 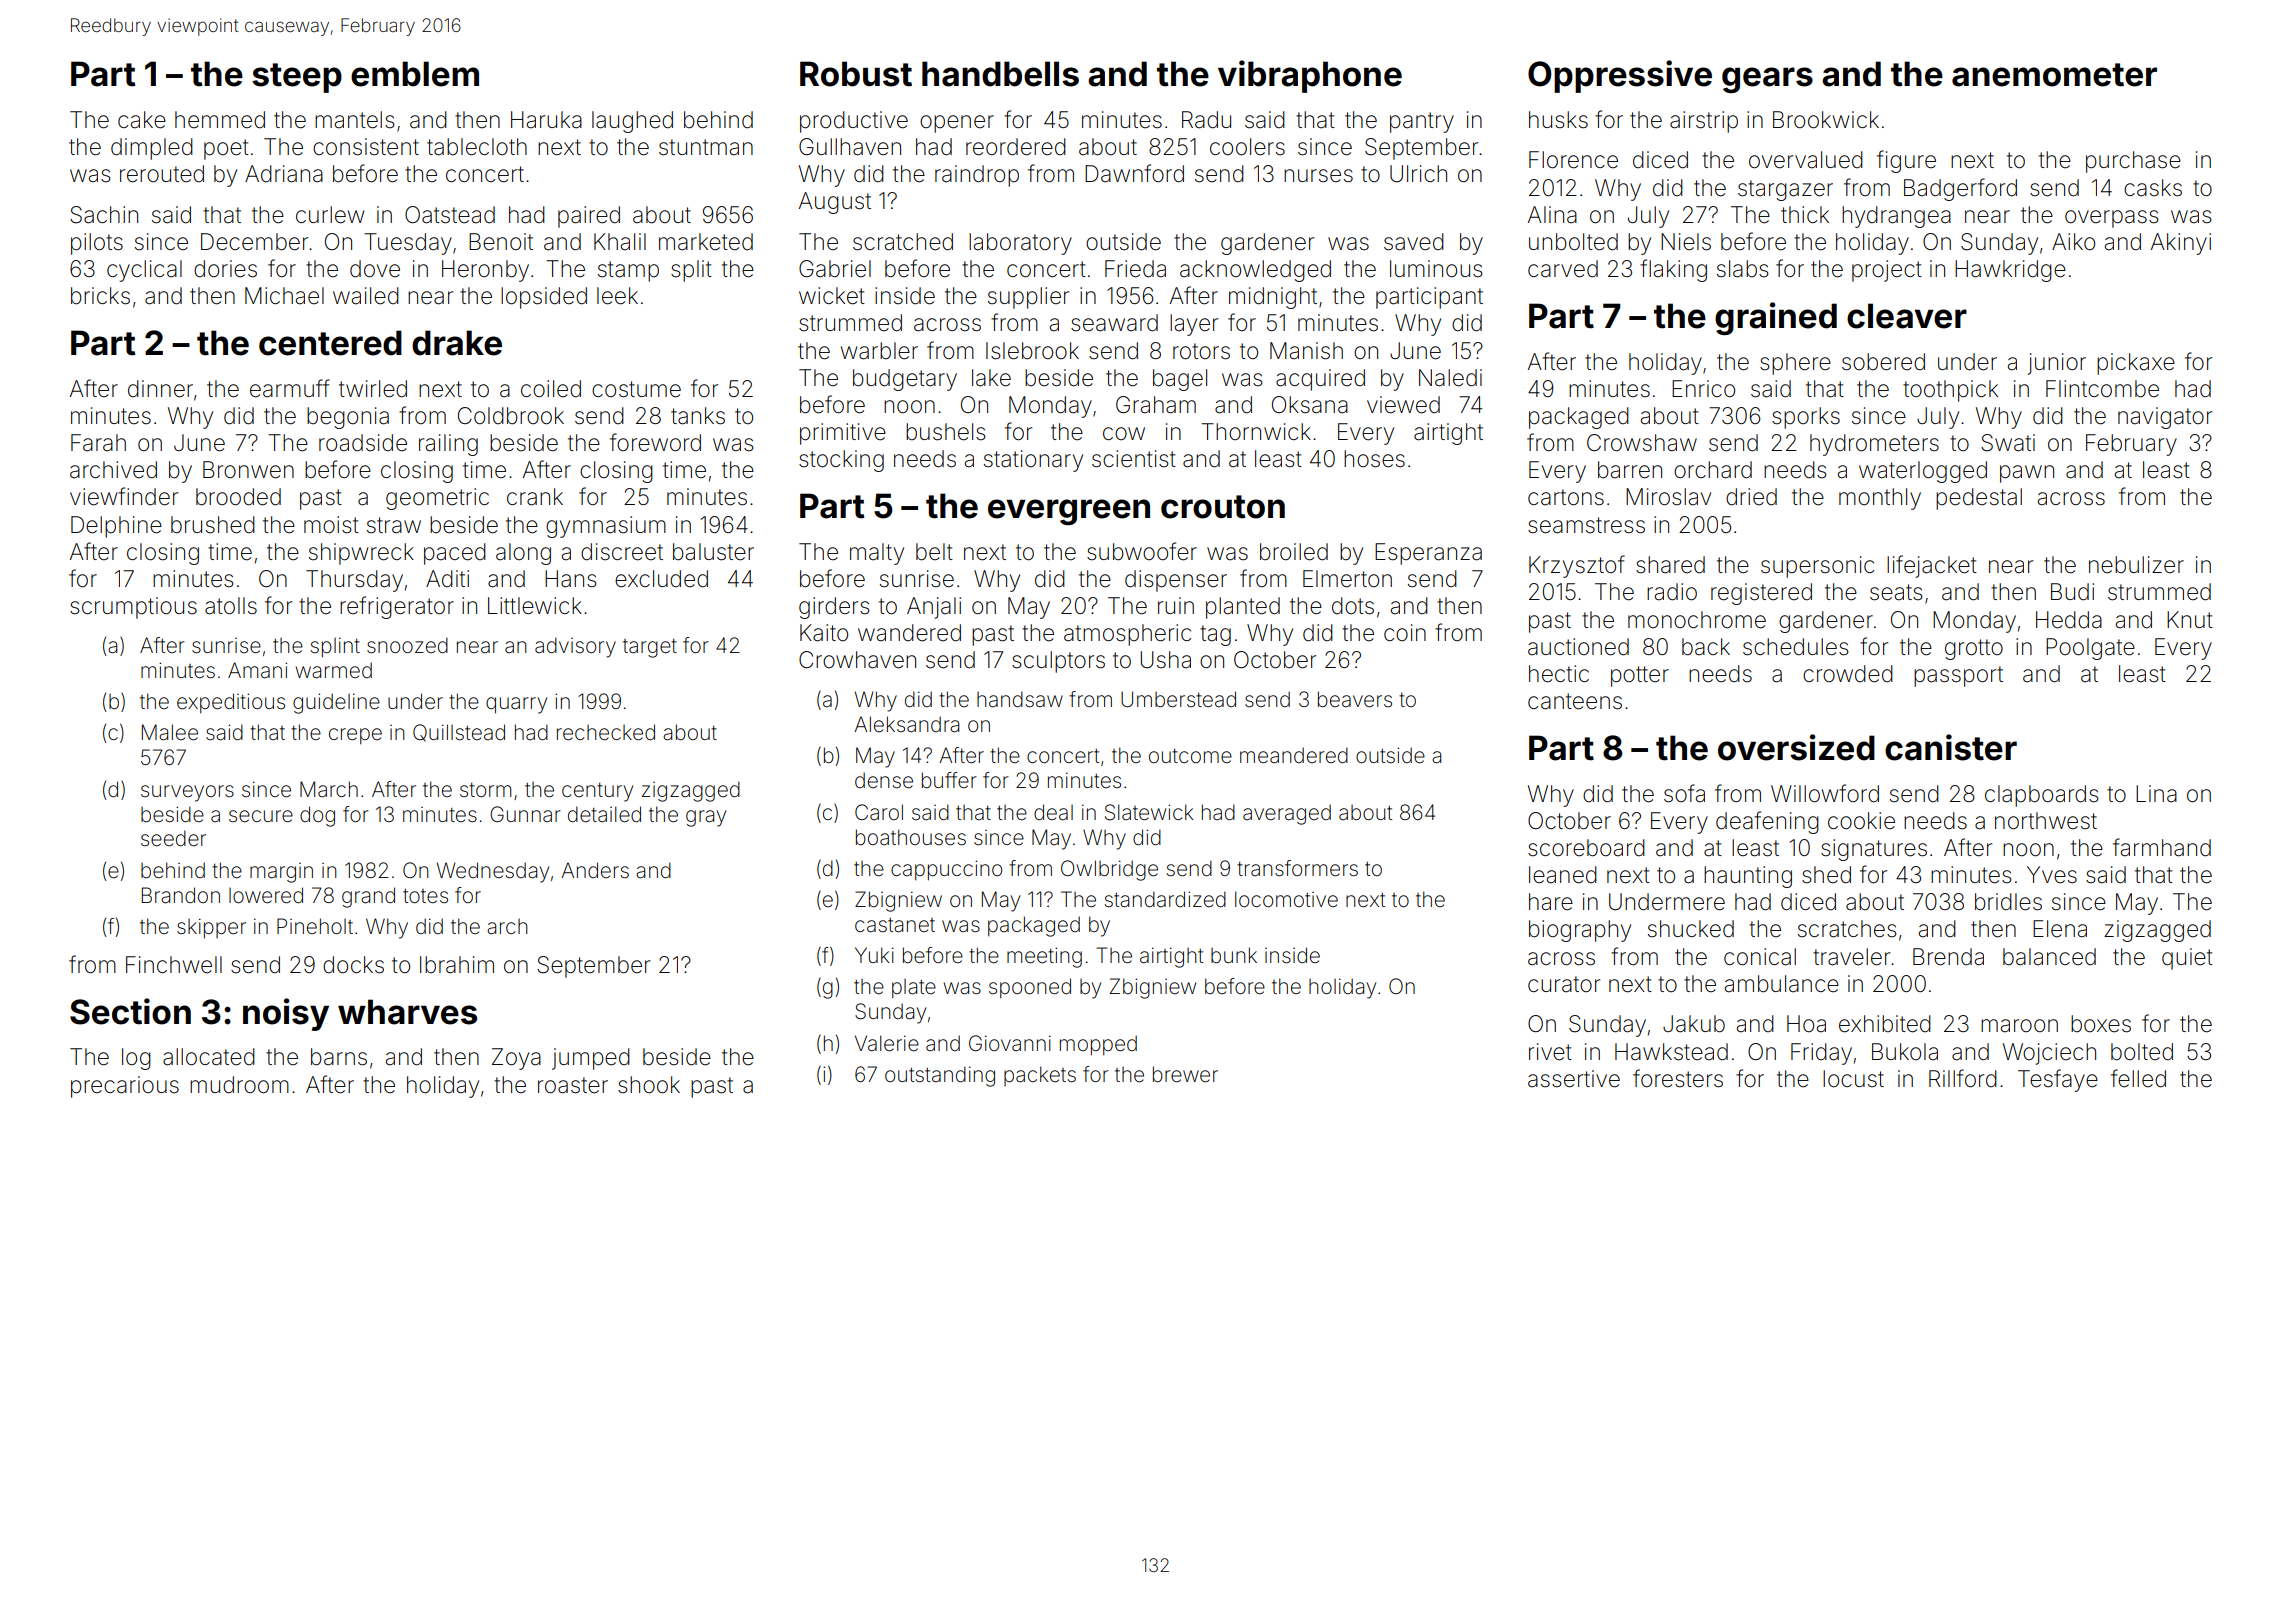 What do you see at coordinates (1574, 1079) in the page?
I see `assertive` at bounding box center [1574, 1079].
